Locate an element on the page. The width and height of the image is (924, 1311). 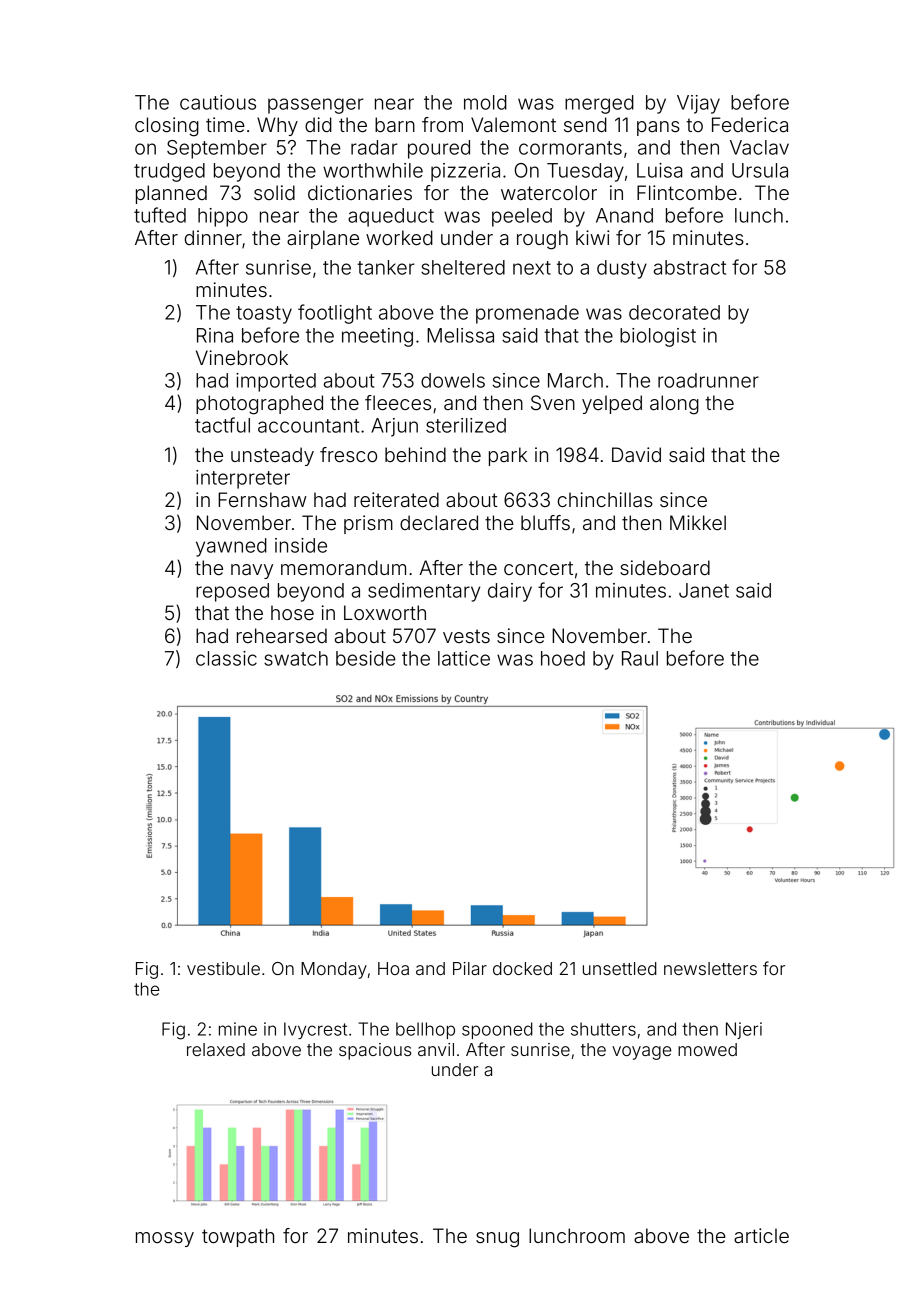
towpath is located at coordinates (238, 1237).
